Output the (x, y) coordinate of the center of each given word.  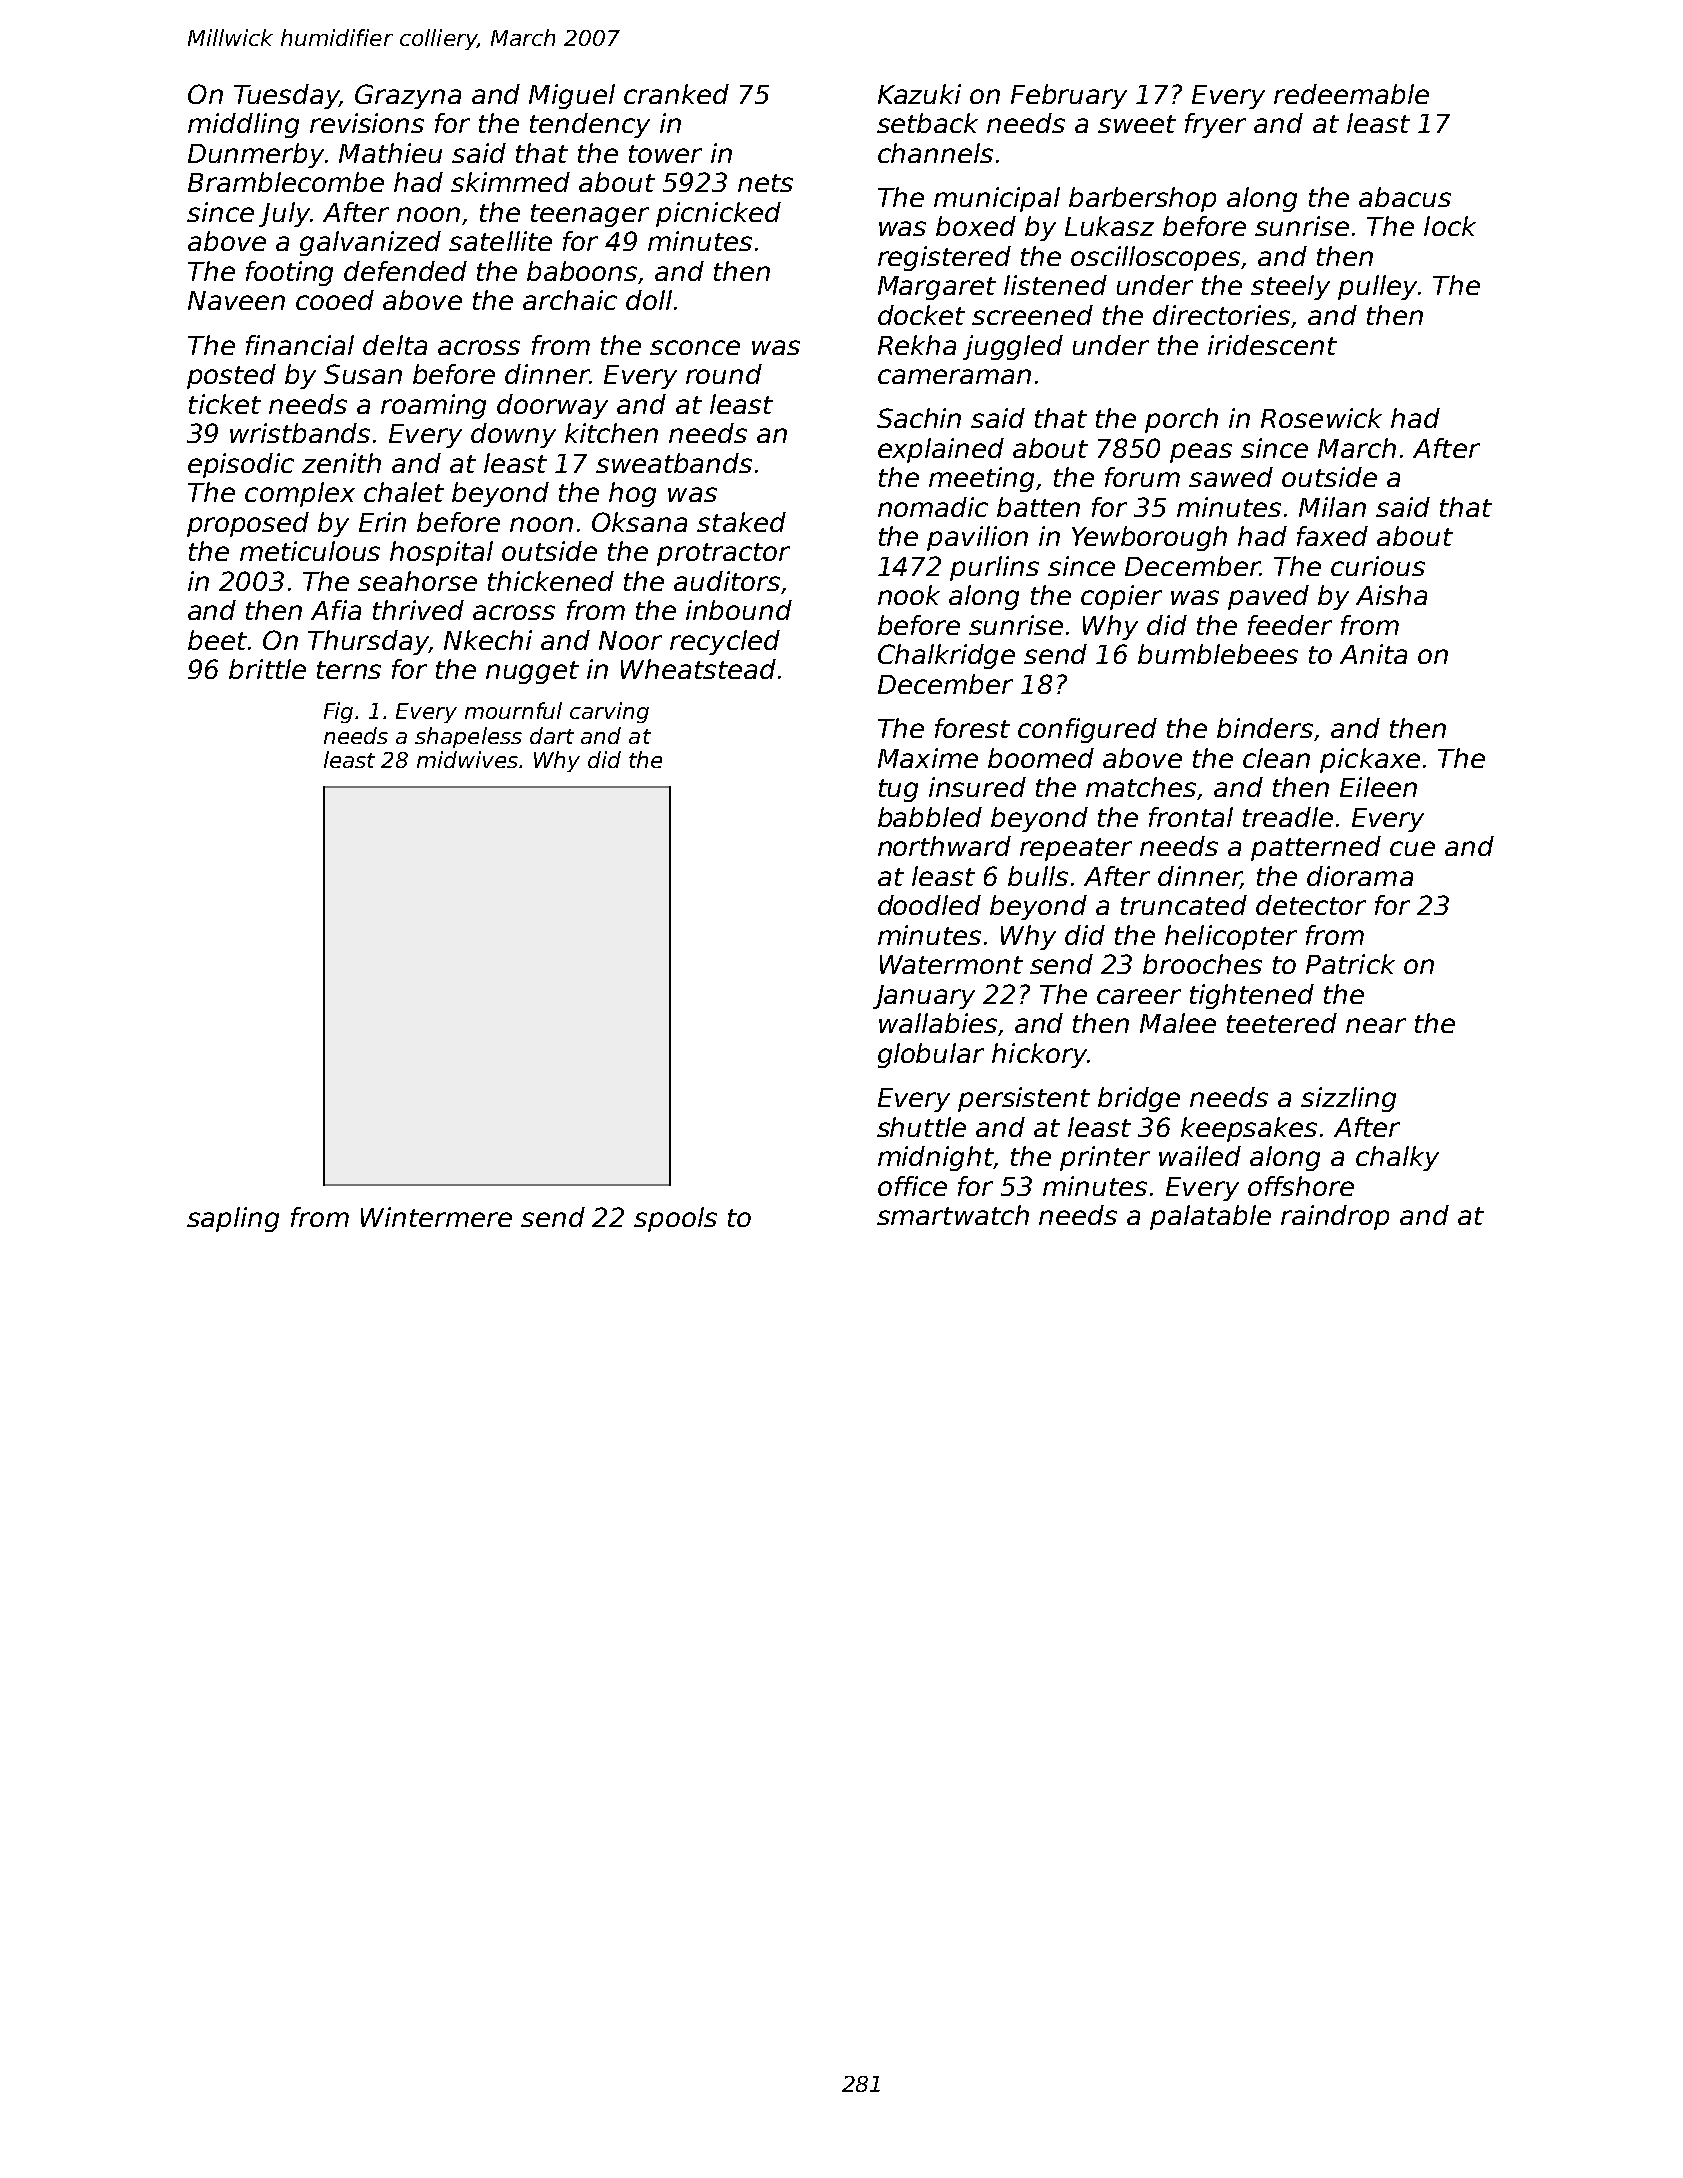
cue (1412, 848)
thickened (551, 581)
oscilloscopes (1155, 258)
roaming (433, 406)
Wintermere (436, 1217)
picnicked (718, 214)
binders (1265, 728)
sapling (233, 1219)
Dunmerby (256, 155)
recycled (725, 642)
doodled (929, 905)
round (724, 374)
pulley (1377, 287)
